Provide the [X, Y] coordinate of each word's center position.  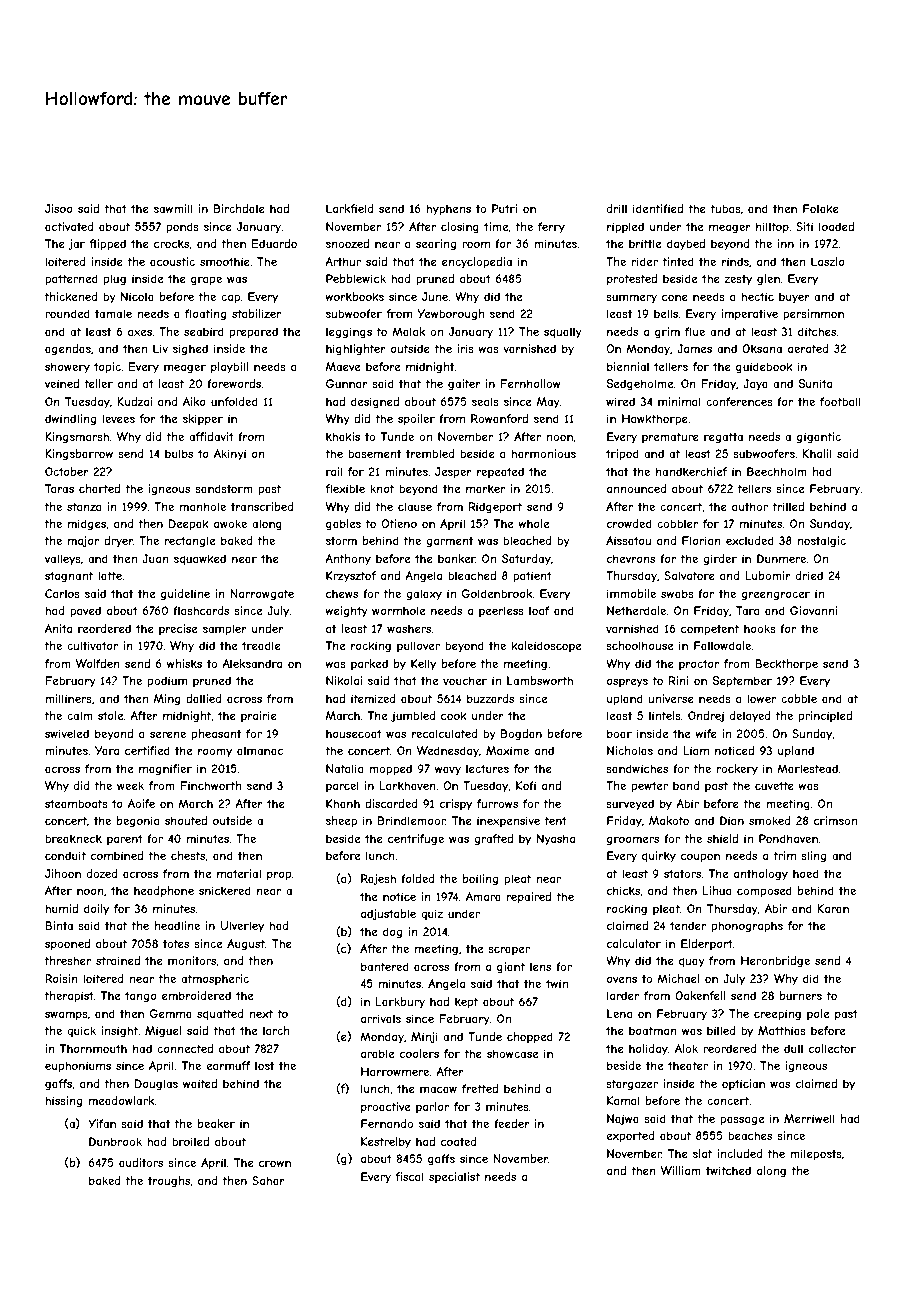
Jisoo [59, 208]
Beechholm [777, 471]
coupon [700, 858]
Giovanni [813, 610]
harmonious [543, 453]
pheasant [216, 735]
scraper [509, 950]
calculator [634, 943]
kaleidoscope [546, 646]
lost [264, 1065]
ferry [551, 228]
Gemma [171, 1013]
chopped [530, 1037]
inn [786, 243]
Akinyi [230, 455]
